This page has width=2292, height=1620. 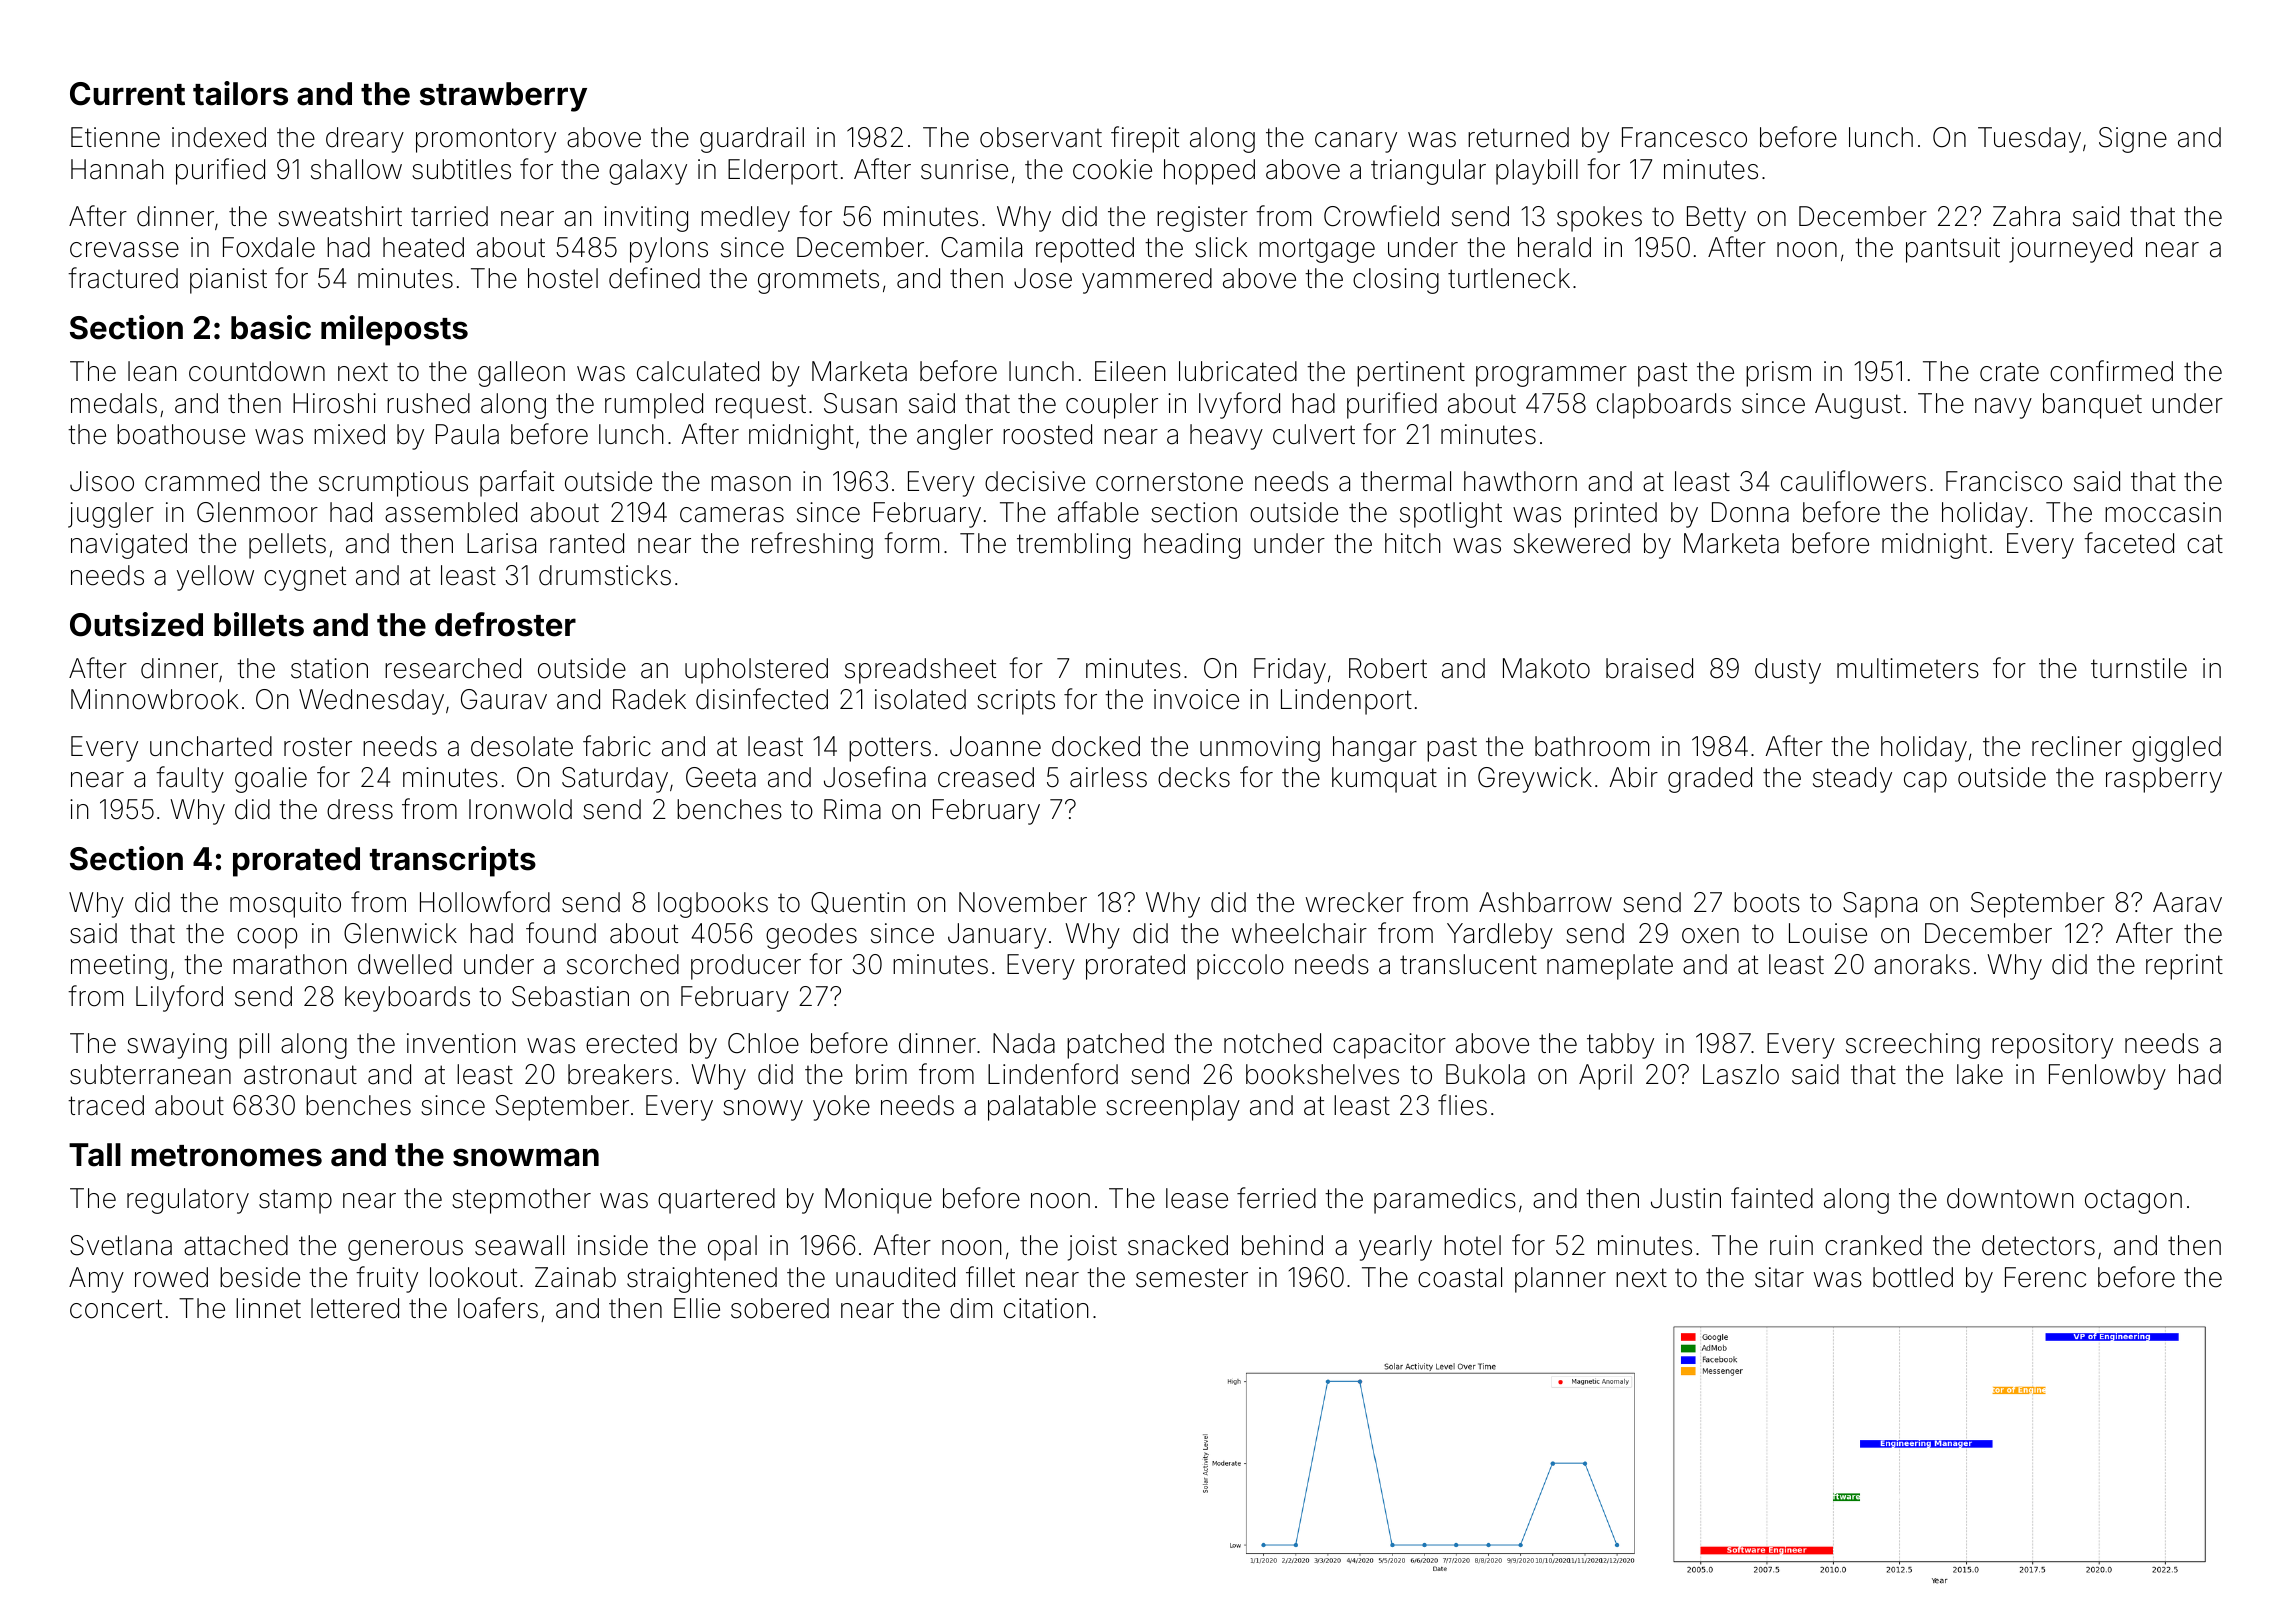 What do you see at coordinates (1413, 543) in the page?
I see `hitch` at bounding box center [1413, 543].
